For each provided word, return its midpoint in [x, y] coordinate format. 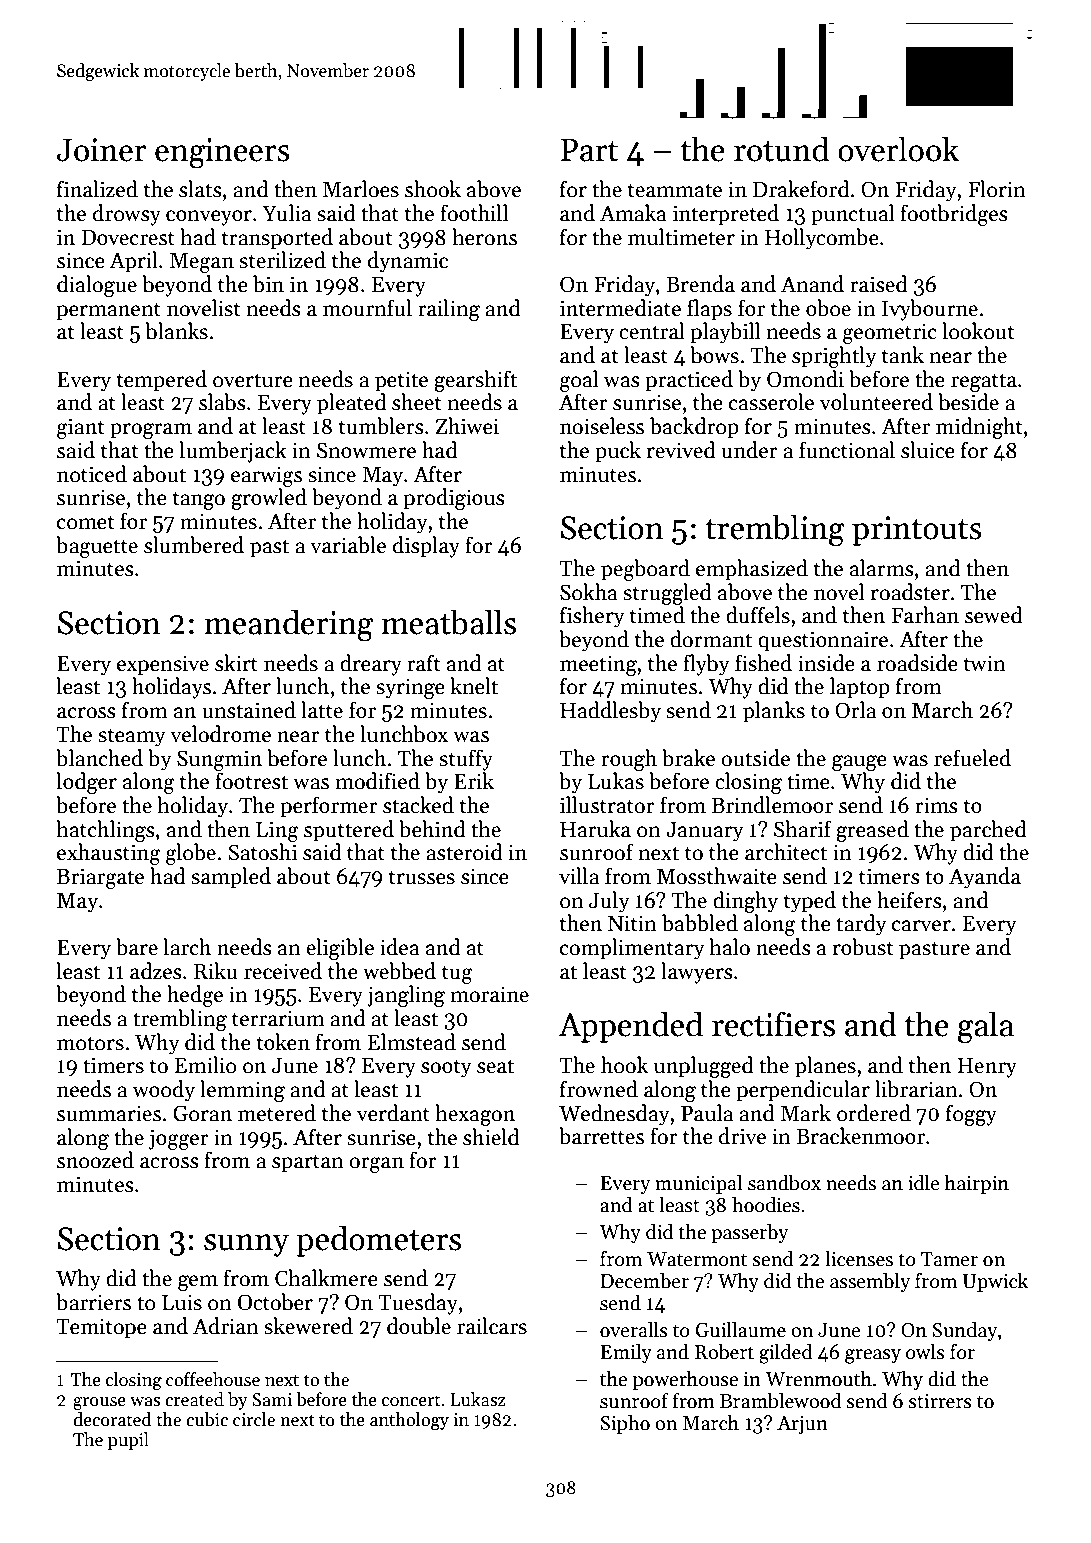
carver [921, 926]
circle [254, 1419]
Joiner [102, 150]
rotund [781, 149]
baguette [97, 547]
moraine [490, 994]
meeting [598, 665]
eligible [340, 949]
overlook [898, 149]
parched [988, 831]
